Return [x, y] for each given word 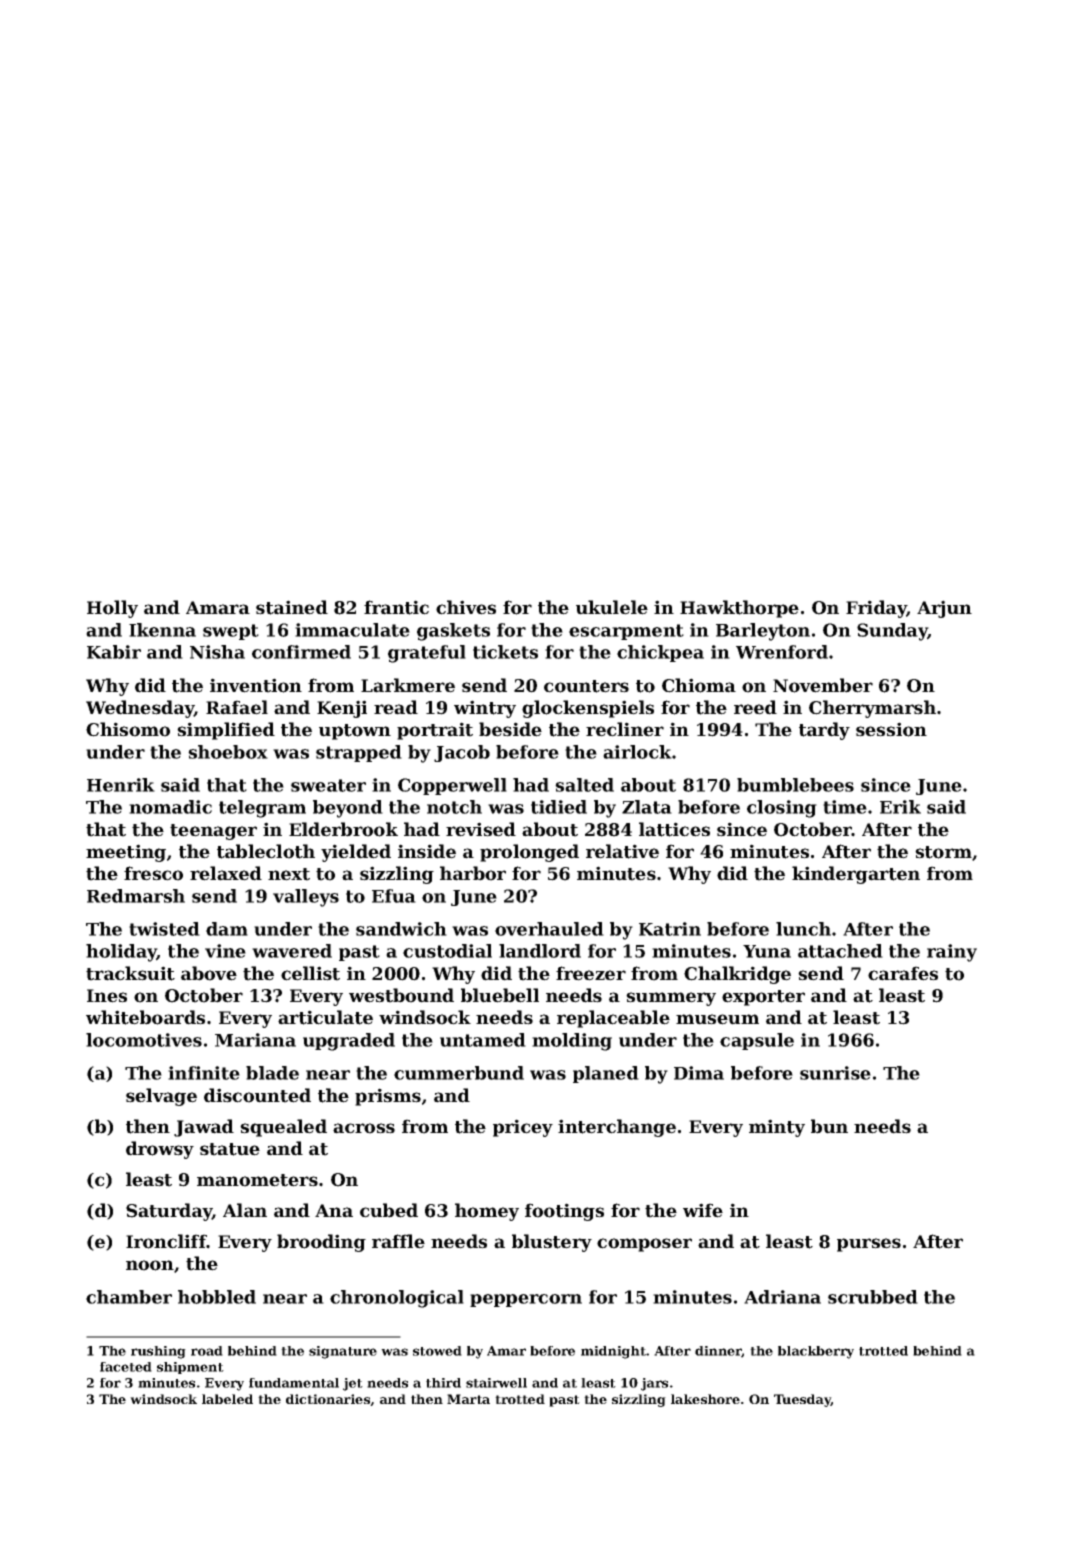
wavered [292, 951]
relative [622, 851]
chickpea [660, 653]
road [207, 1351]
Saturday [169, 1212]
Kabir [114, 652]
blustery [552, 1243]
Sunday [892, 632]
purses [869, 1245]
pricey [523, 1128]
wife [703, 1210]
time [845, 807]
